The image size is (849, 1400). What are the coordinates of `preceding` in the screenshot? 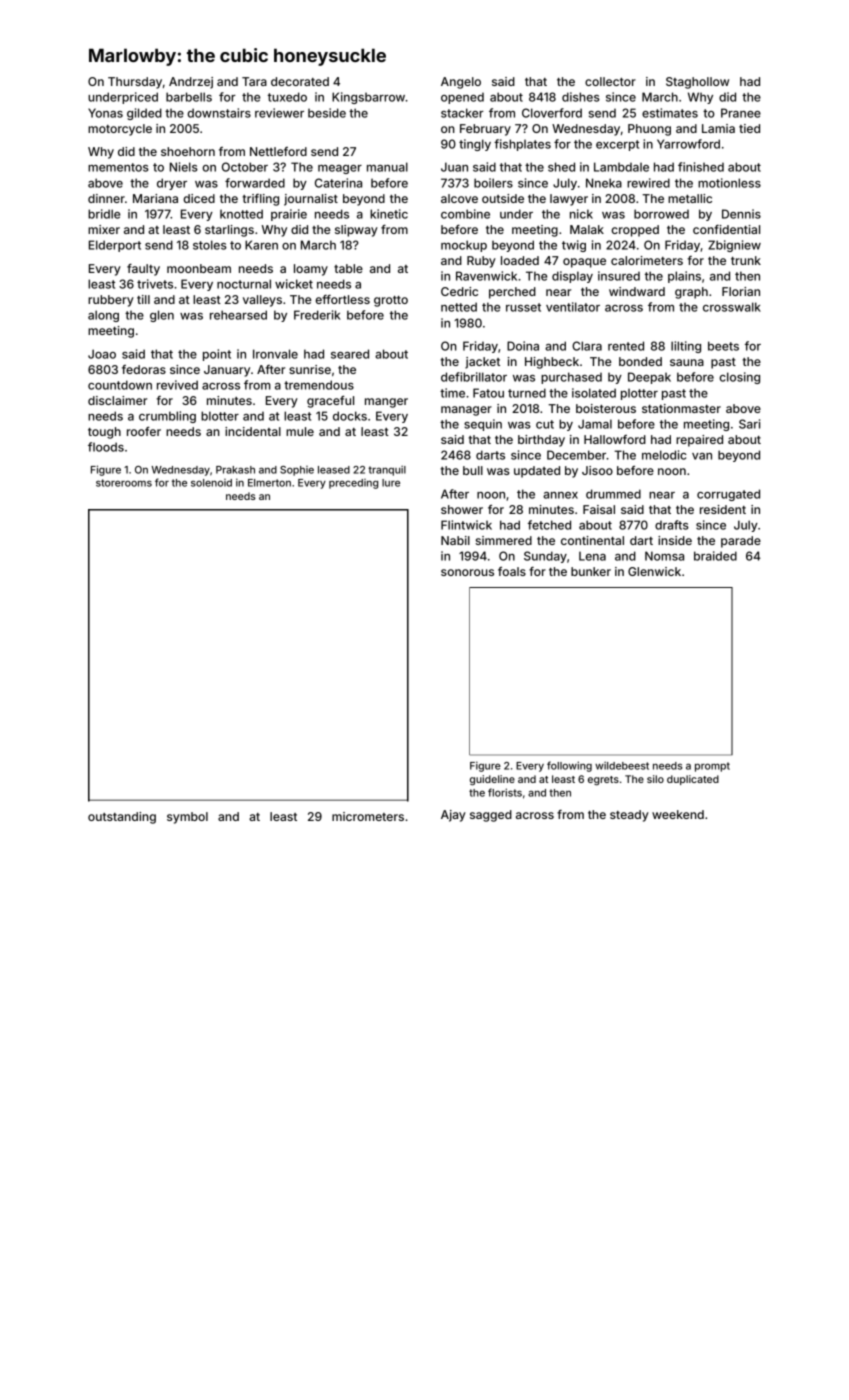 It's located at (353, 484).
